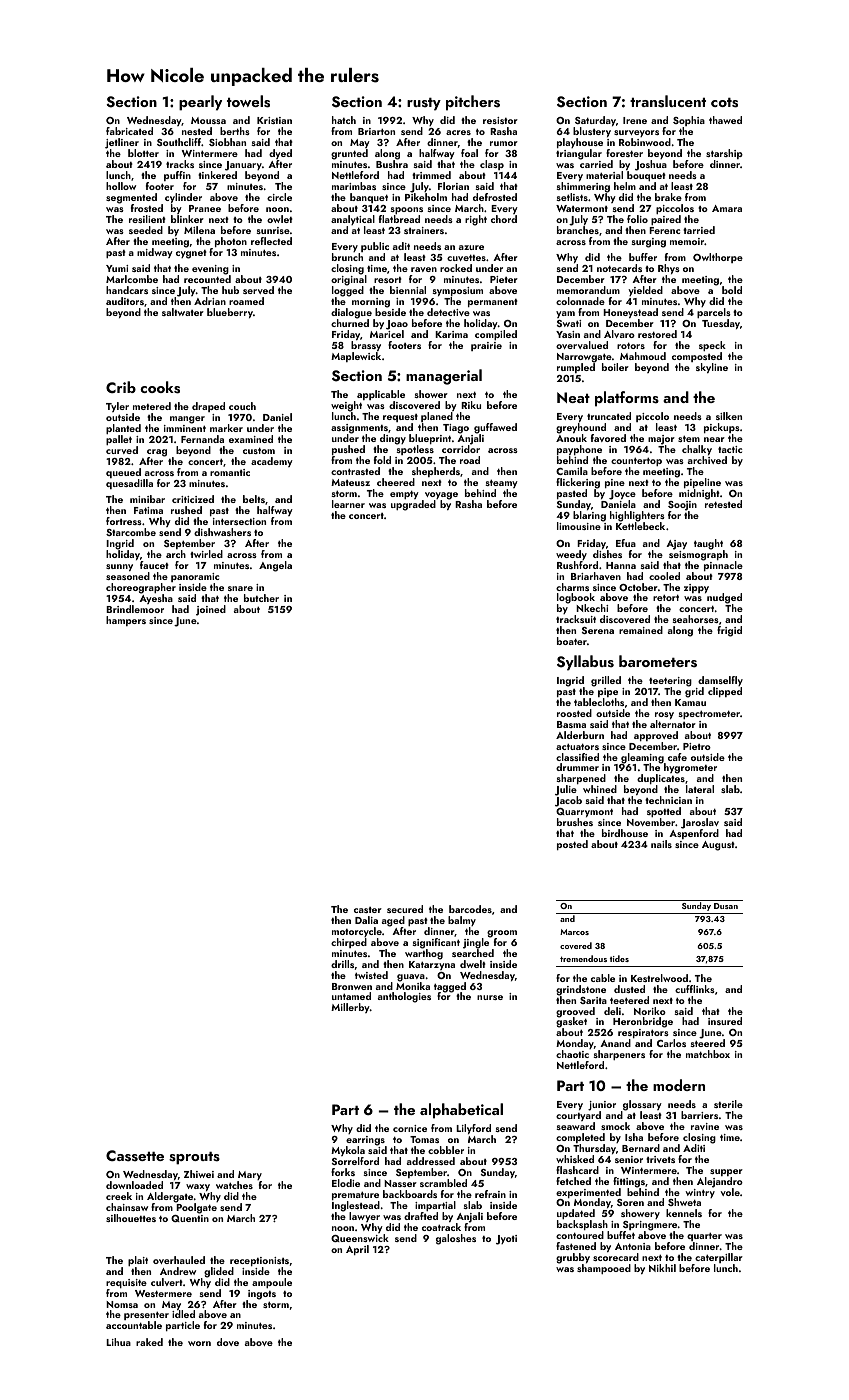 This document has height=1400, width=849. I want to click on worn, so click(199, 1343).
